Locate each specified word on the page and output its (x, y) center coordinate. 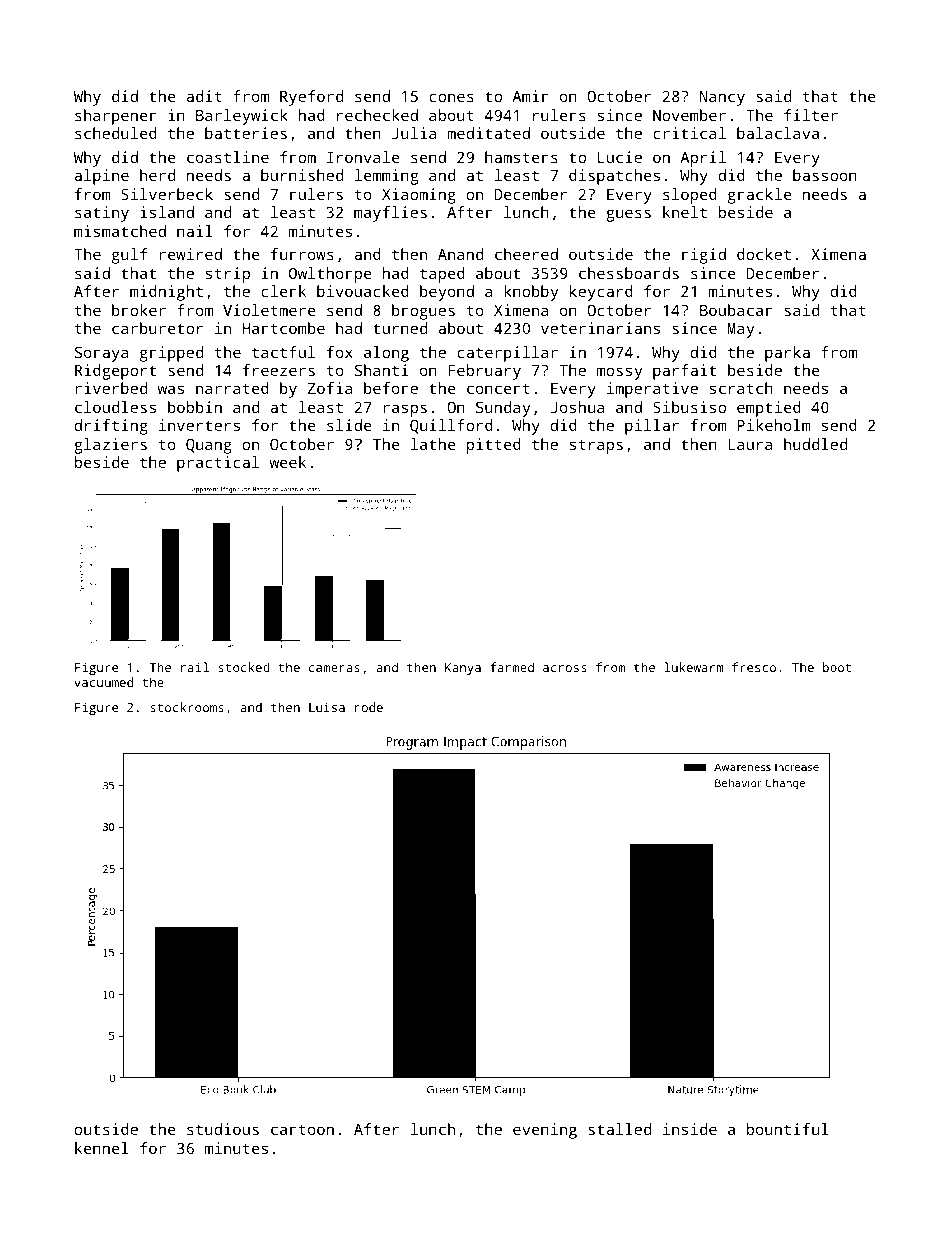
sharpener (115, 117)
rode (369, 707)
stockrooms (187, 707)
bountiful (788, 1129)
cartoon (302, 1129)
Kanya (463, 669)
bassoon (825, 175)
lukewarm (694, 667)
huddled (815, 444)
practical (218, 464)
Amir (530, 96)
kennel (102, 1148)
